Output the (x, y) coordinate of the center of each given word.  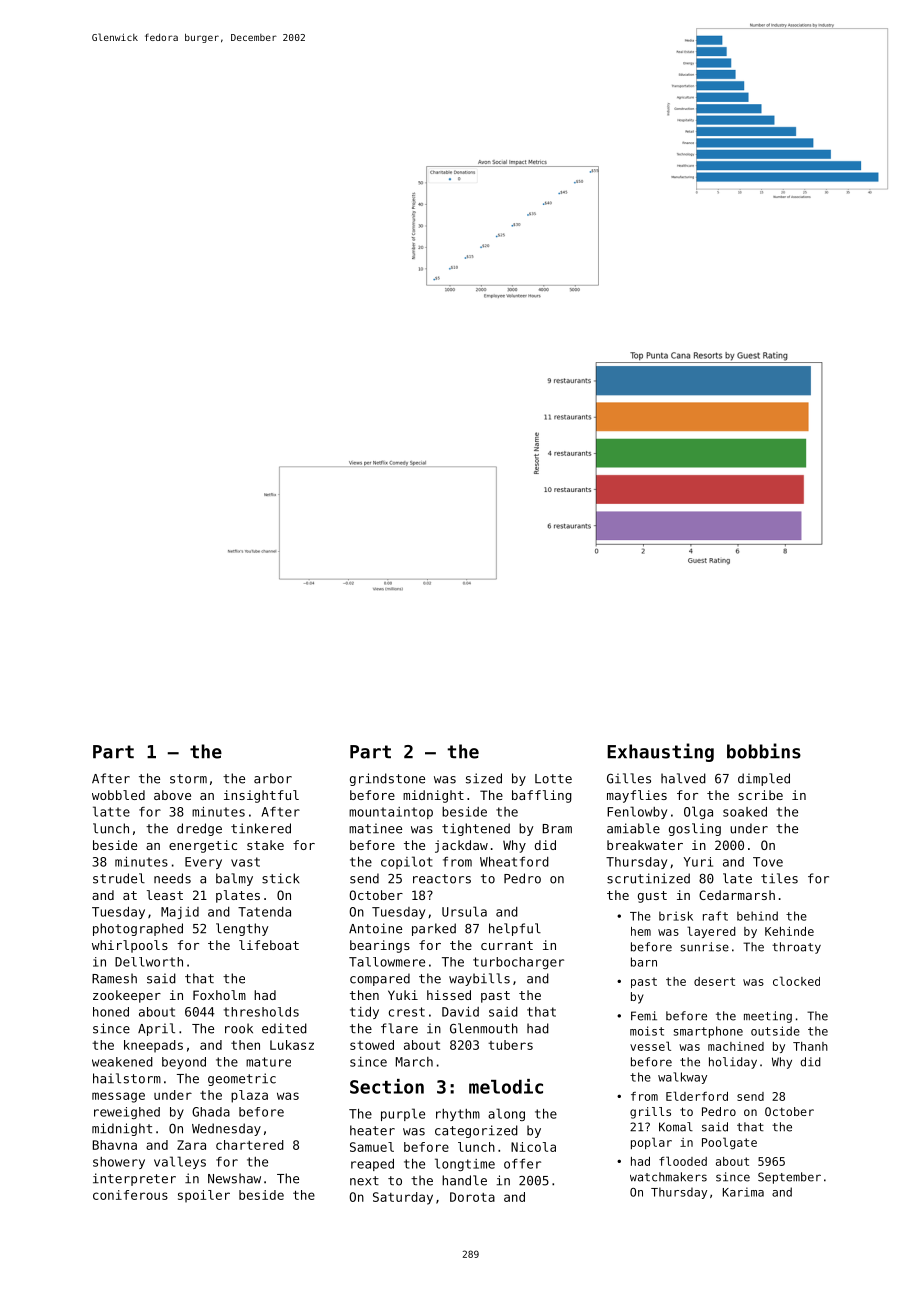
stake (265, 845)
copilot (406, 862)
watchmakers (668, 1177)
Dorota (472, 1197)
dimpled (764, 779)
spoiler (204, 1196)
